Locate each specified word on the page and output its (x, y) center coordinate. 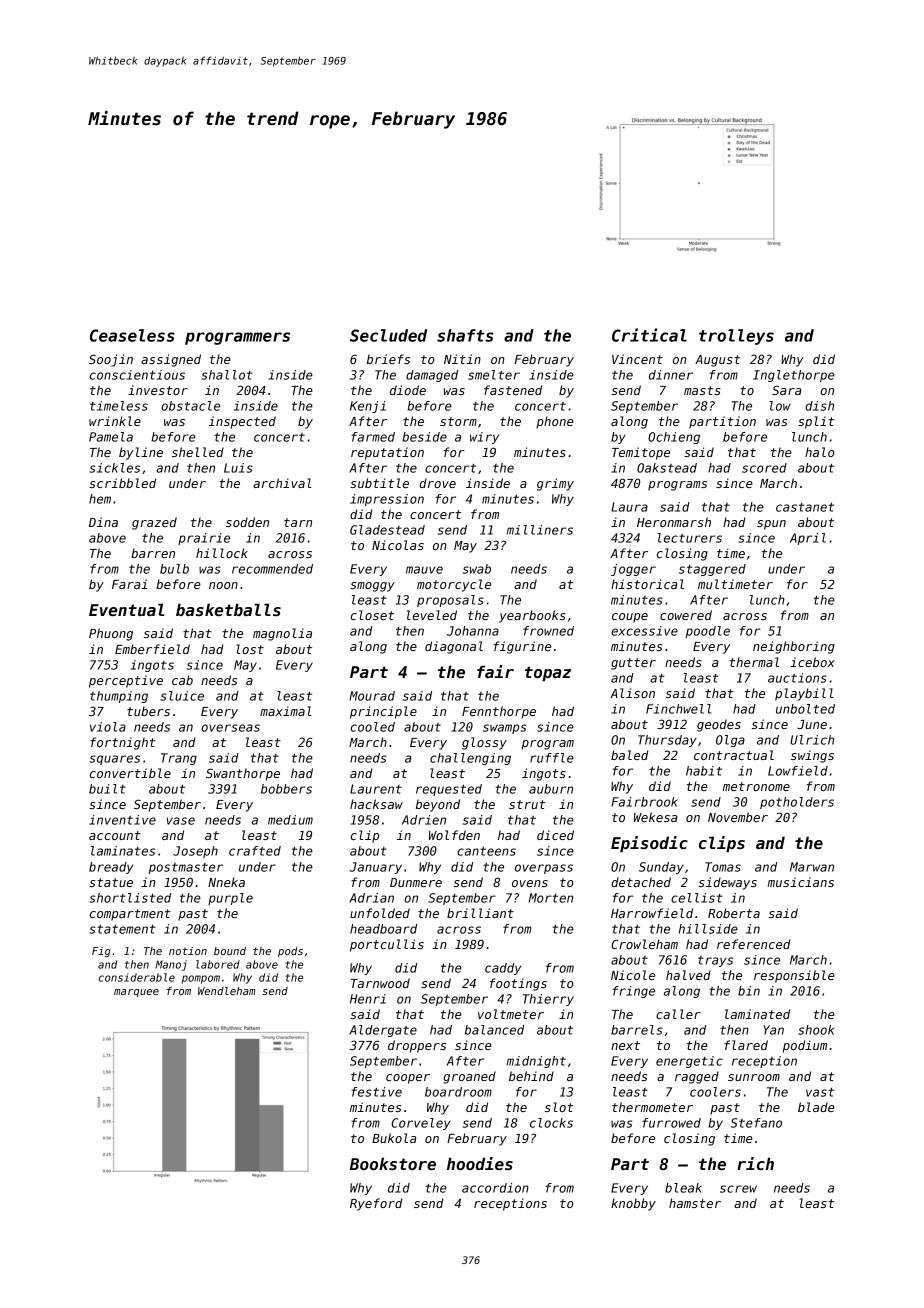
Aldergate (383, 1031)
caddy (503, 969)
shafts (465, 335)
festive (376, 1092)
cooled (373, 727)
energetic (689, 1062)
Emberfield (152, 649)
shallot (227, 375)
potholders (797, 803)
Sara (786, 390)
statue (111, 882)
